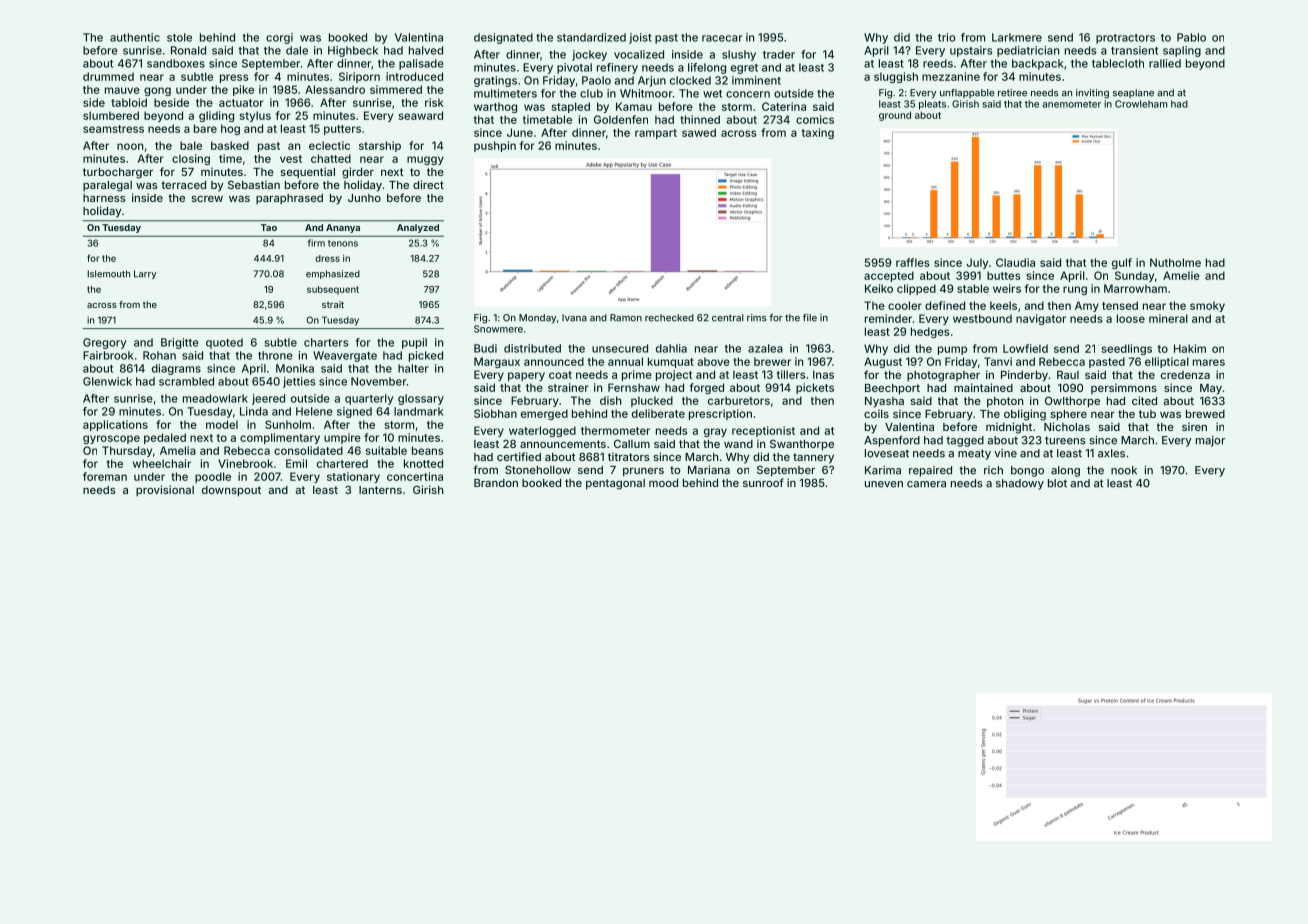  Describe the element at coordinates (333, 304) in the screenshot. I see `strait` at that location.
